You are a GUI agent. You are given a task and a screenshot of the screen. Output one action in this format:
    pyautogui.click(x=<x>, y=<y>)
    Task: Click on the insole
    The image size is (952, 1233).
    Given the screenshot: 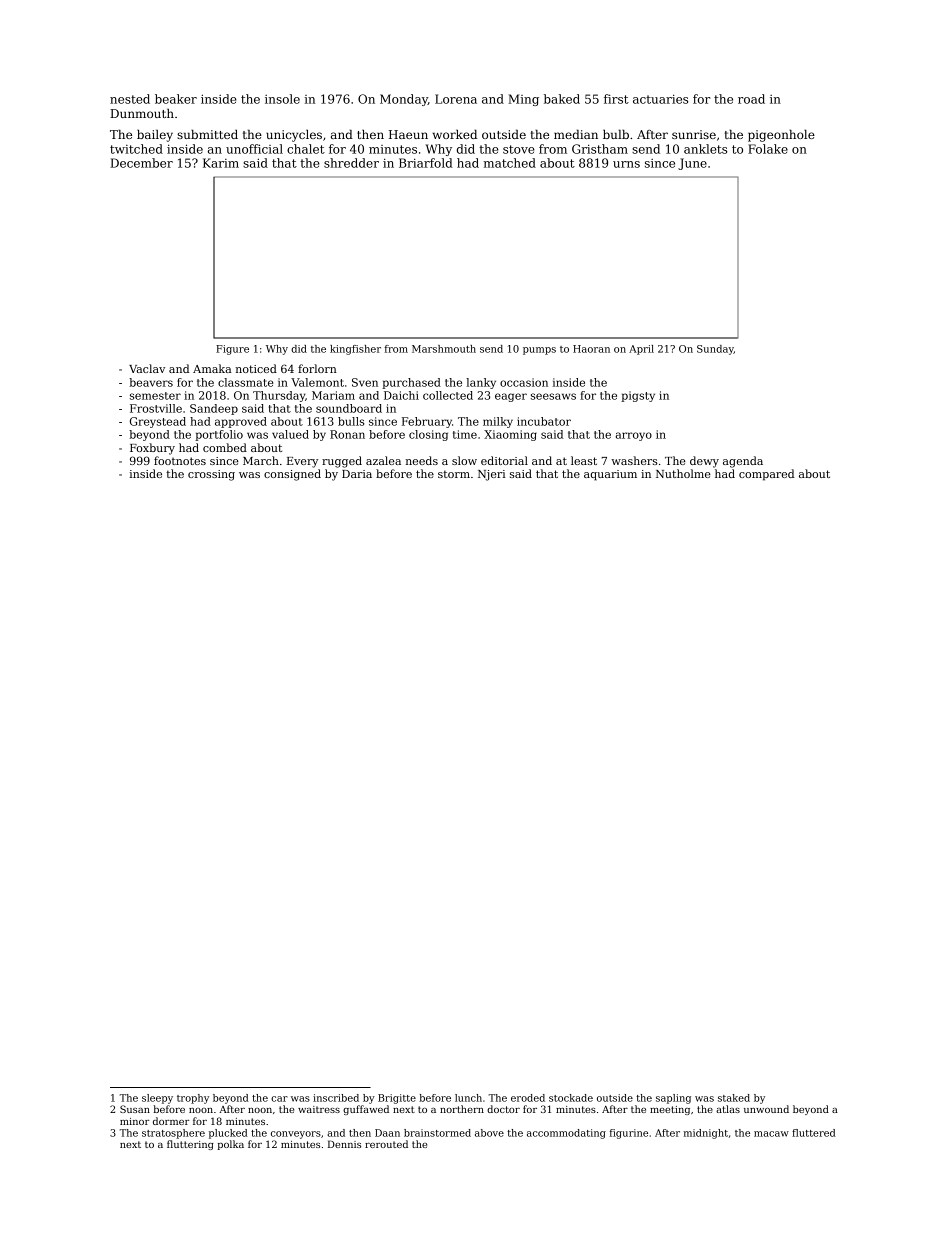 What is the action you would take?
    pyautogui.click(x=282, y=99)
